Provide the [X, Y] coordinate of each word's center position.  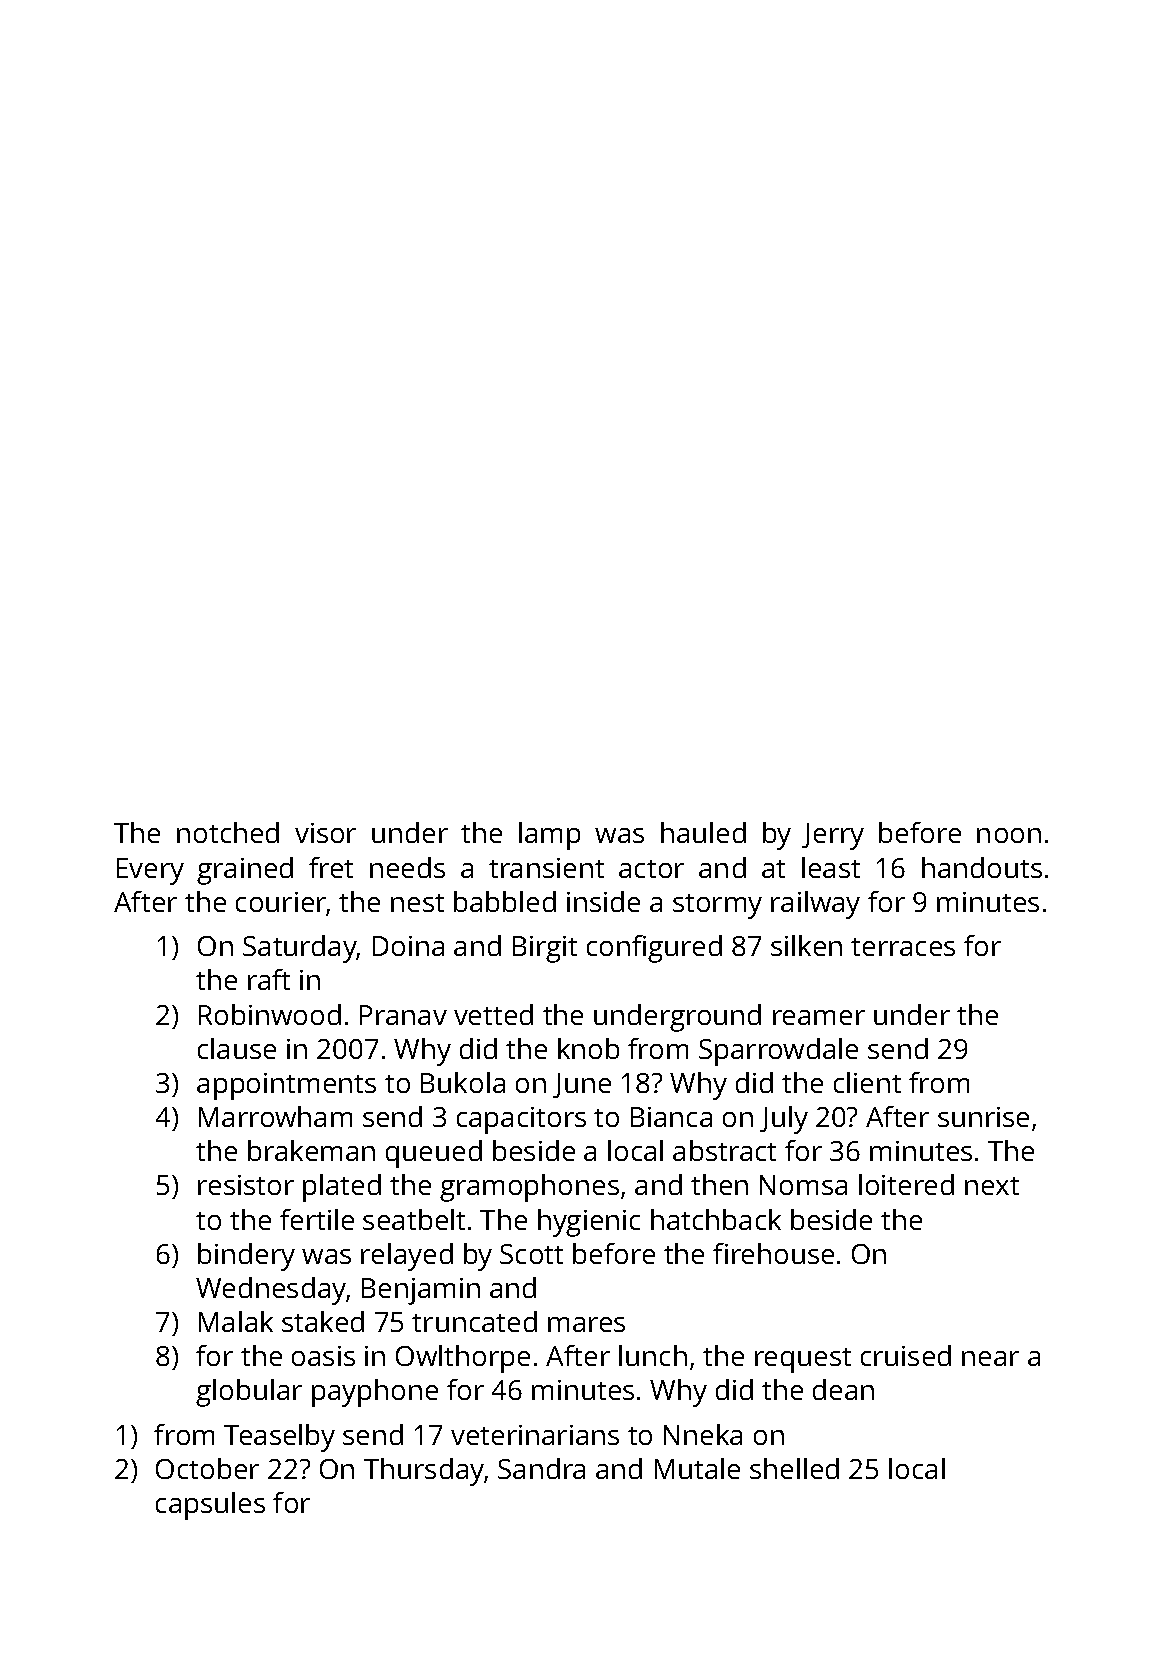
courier [281, 903]
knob [588, 1048]
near [990, 1358]
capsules [210, 1506]
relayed [407, 1257]
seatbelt [414, 1219]
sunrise [983, 1117]
